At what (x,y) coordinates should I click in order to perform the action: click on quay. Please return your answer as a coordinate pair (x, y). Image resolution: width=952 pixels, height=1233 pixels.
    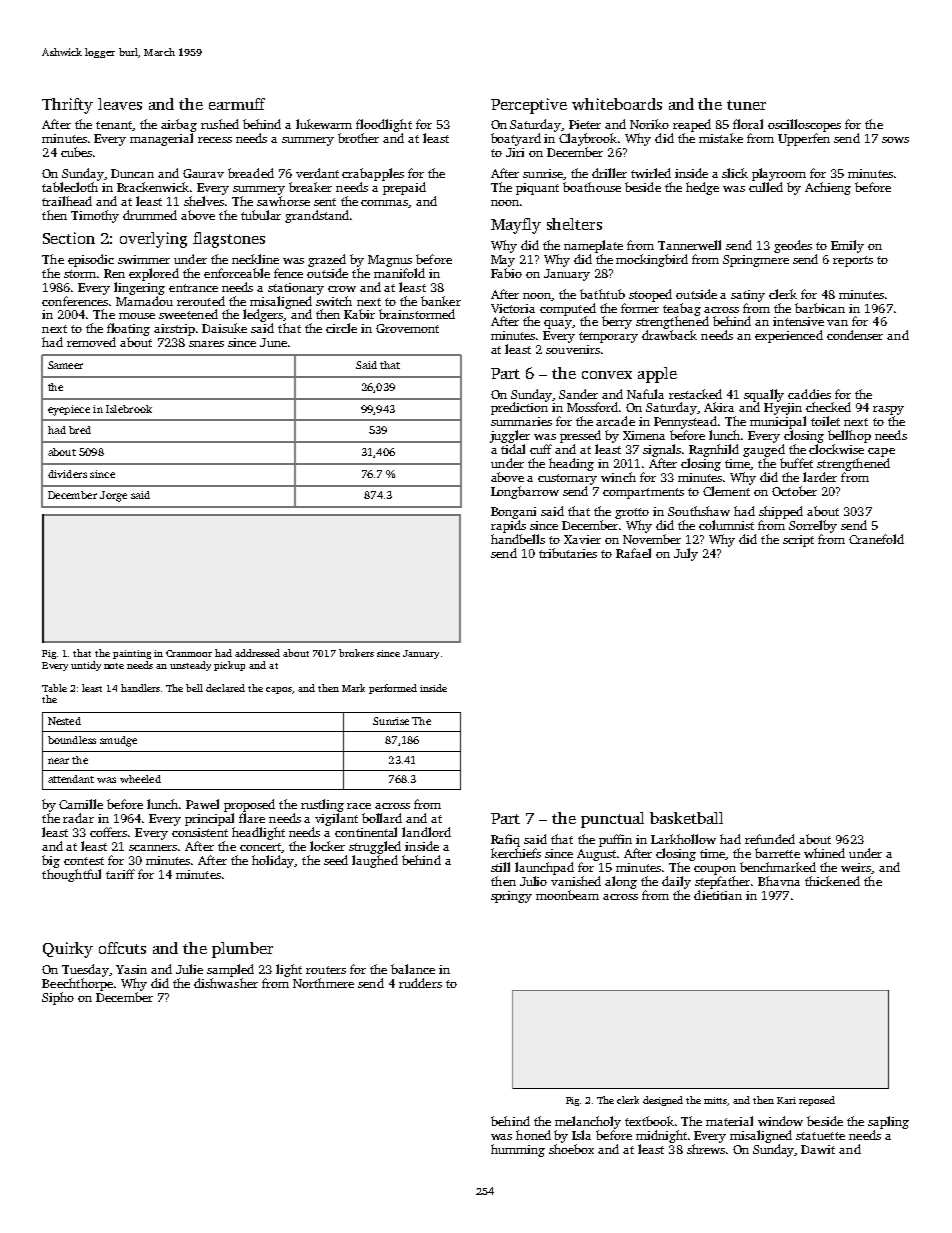
    Looking at the image, I should click on (558, 324).
